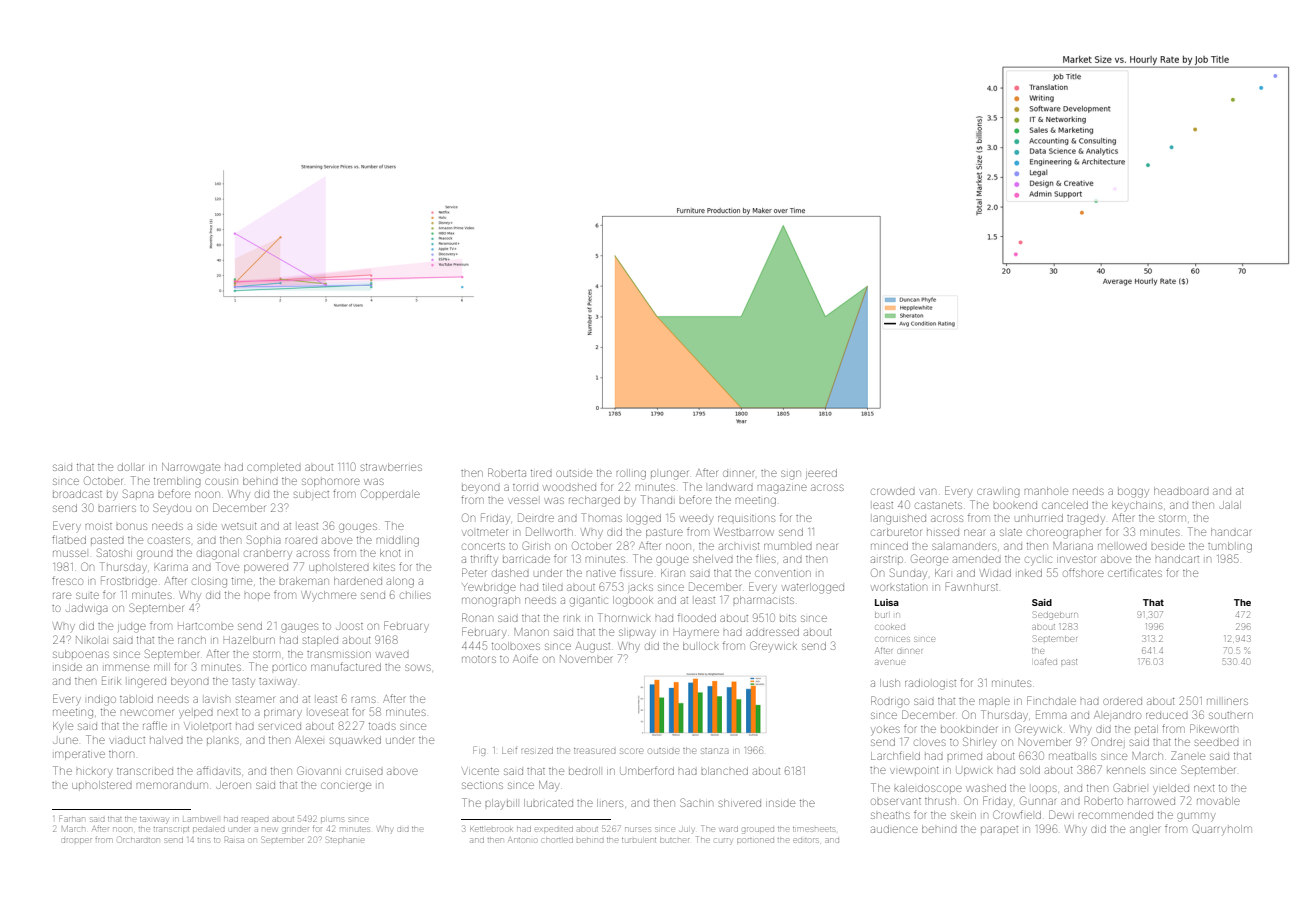 The width and height of the screenshot is (1308, 924). I want to click on playbill, so click(501, 803).
